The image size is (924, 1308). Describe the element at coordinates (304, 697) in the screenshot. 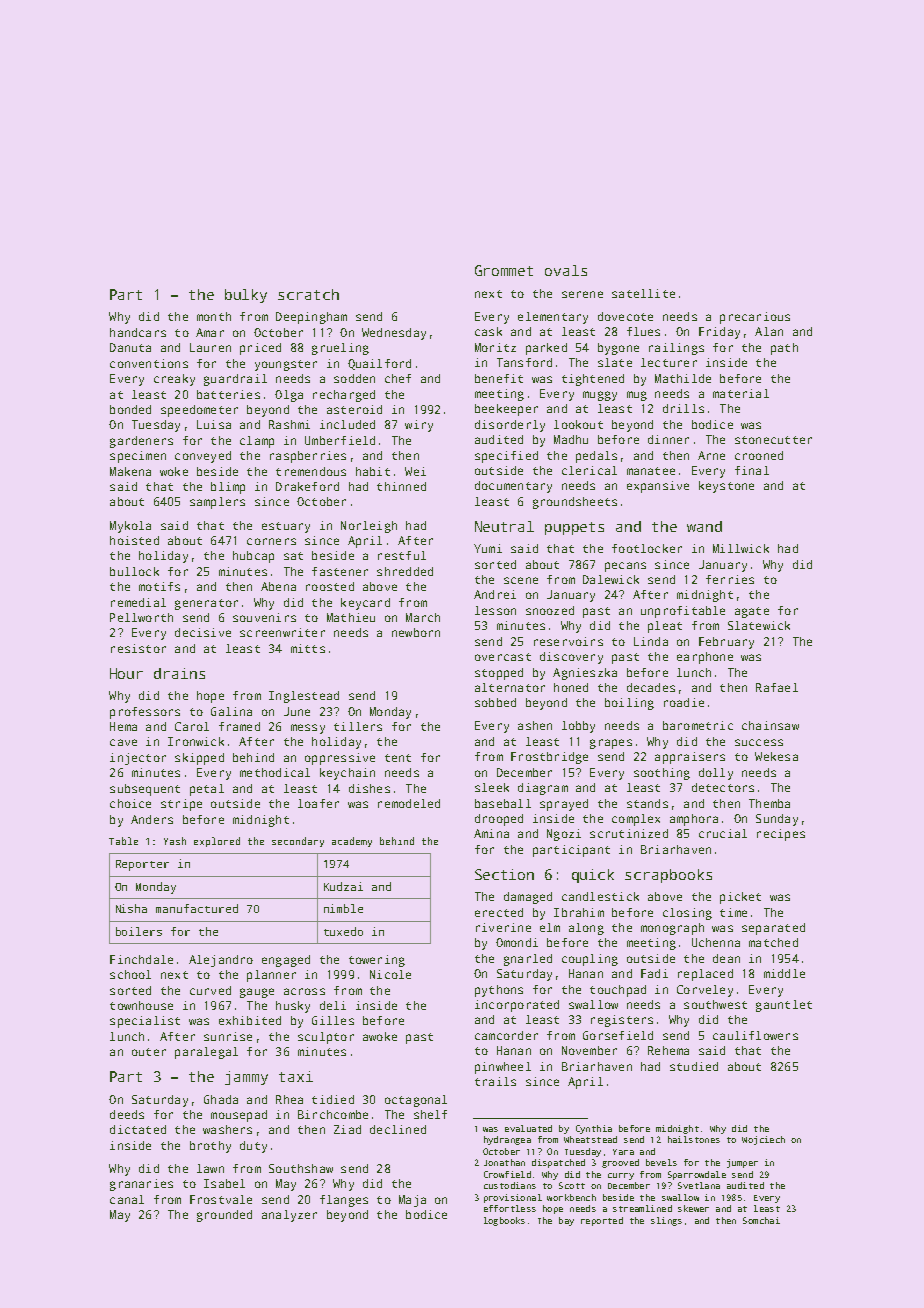

I see `Inglestead` at that location.
